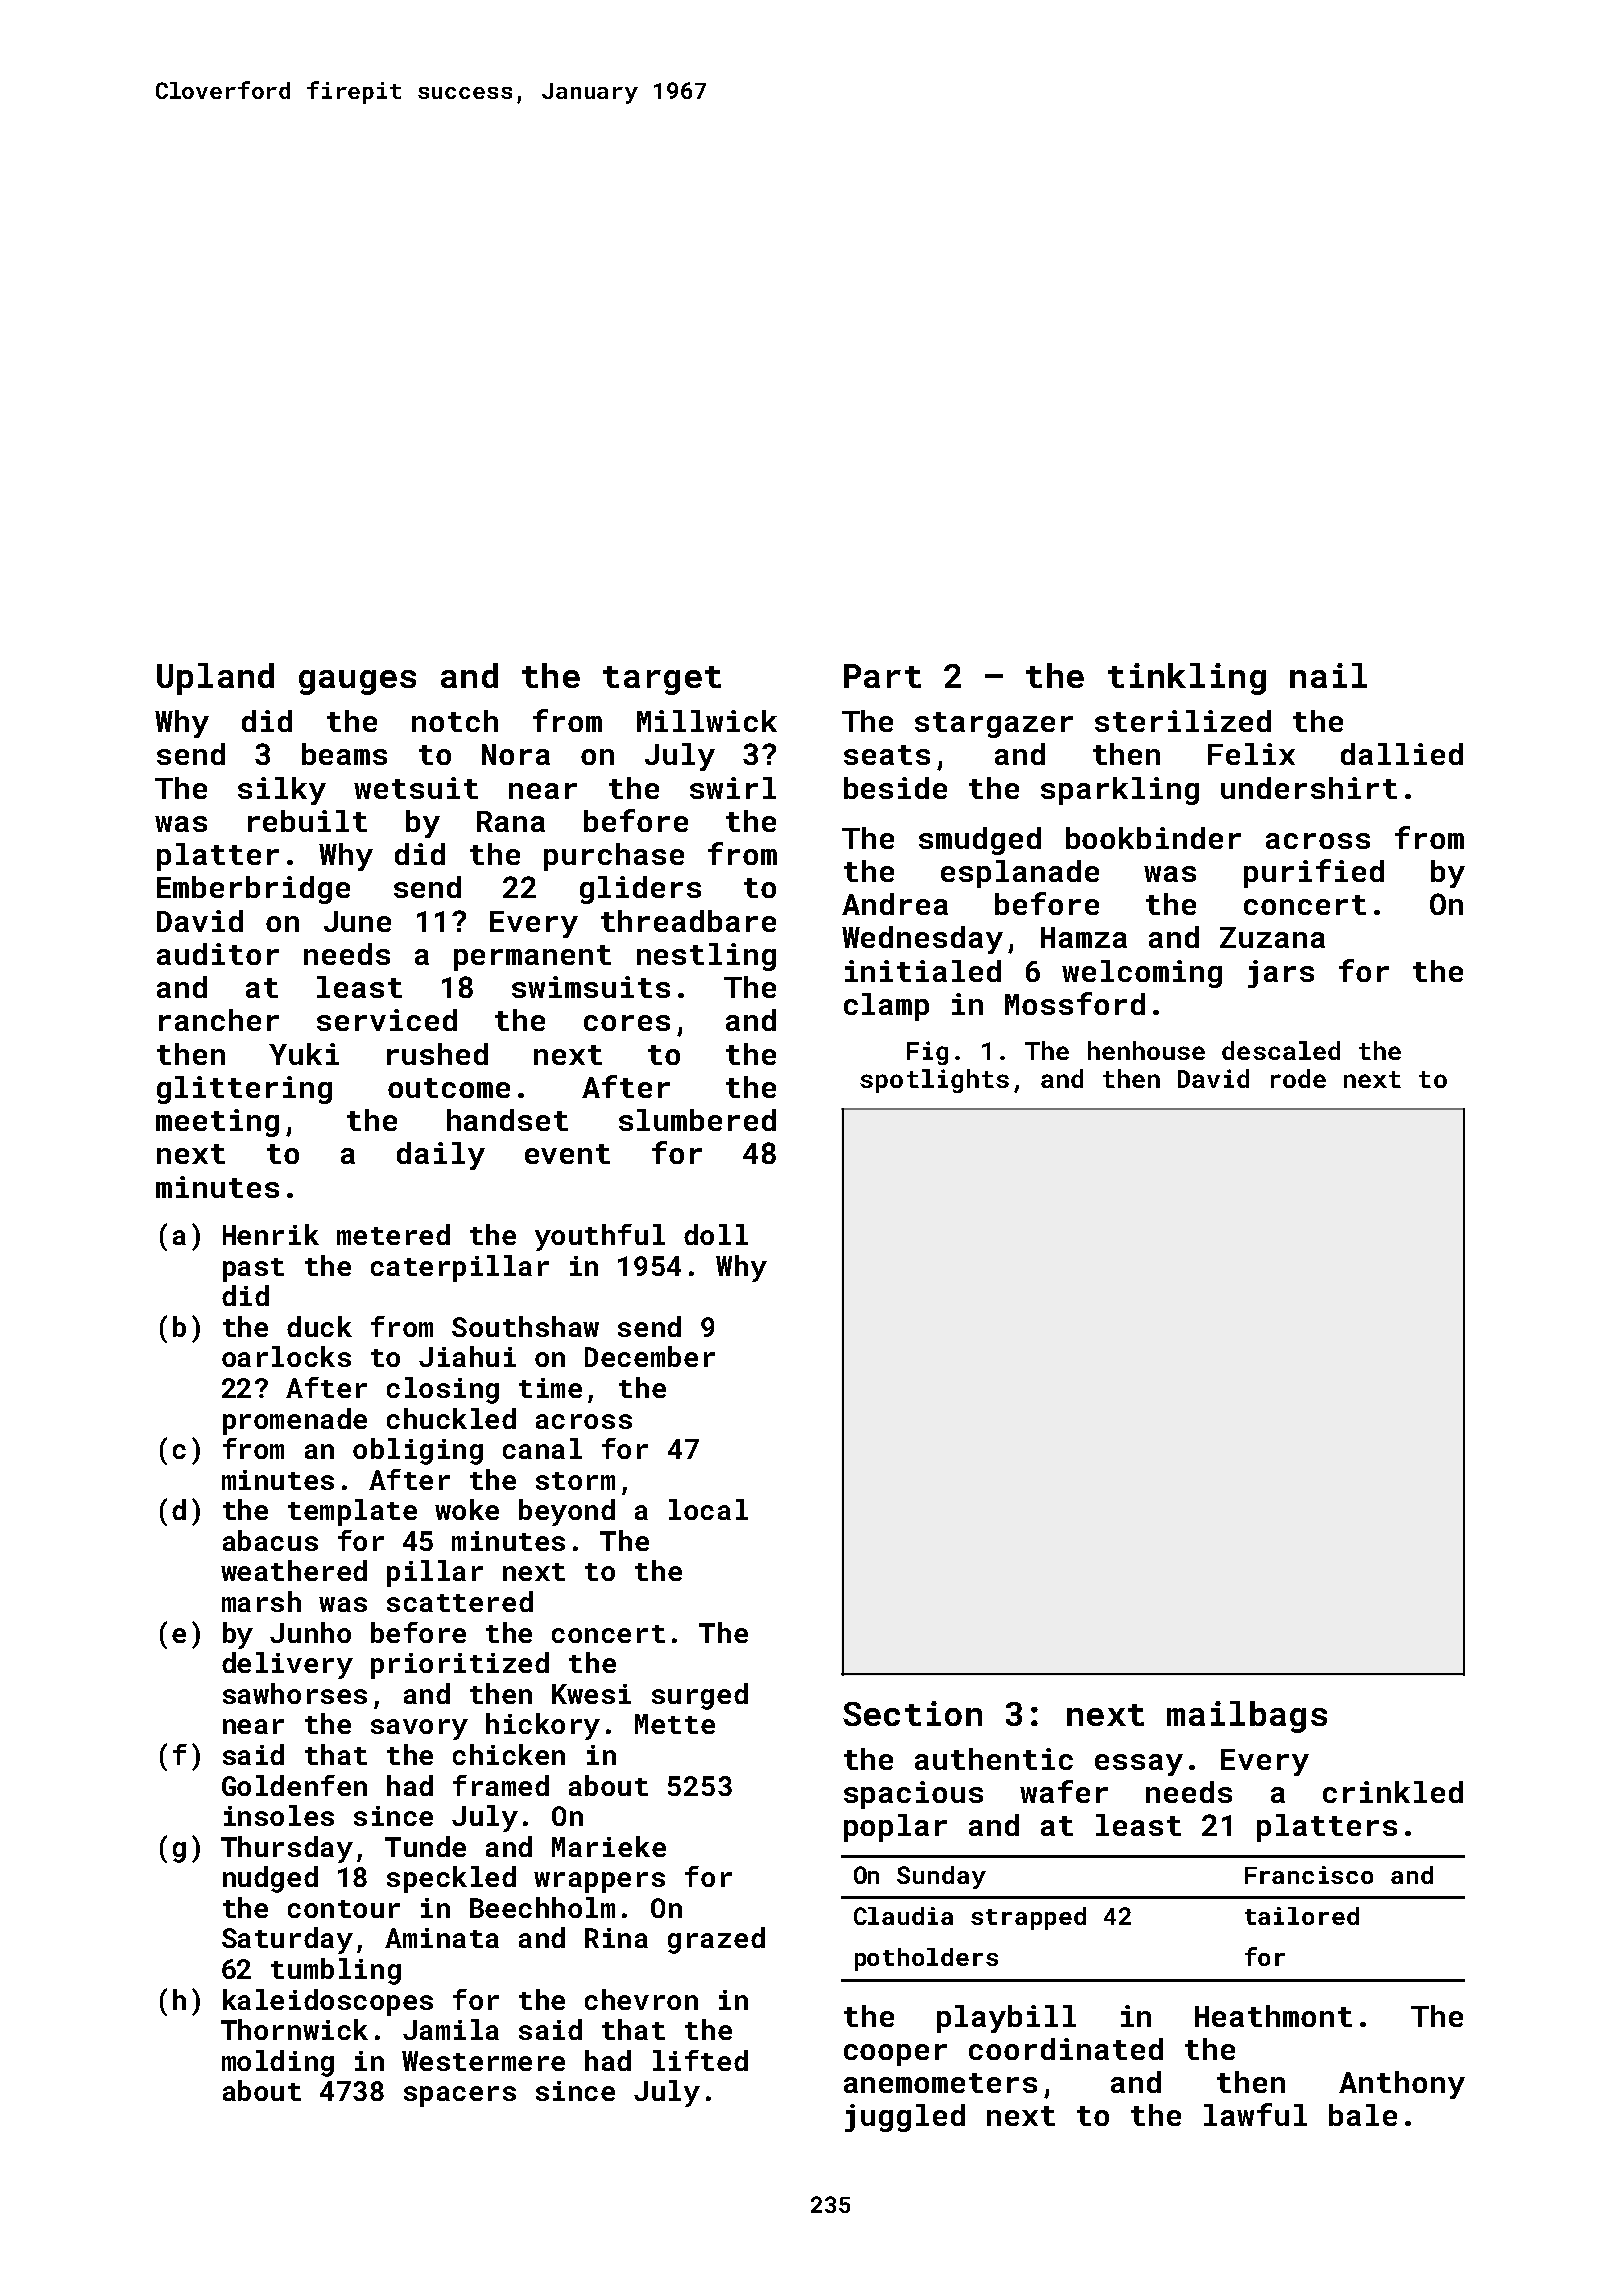 The image size is (1620, 2292). What do you see at coordinates (1139, 1765) in the document?
I see `essay` at bounding box center [1139, 1765].
